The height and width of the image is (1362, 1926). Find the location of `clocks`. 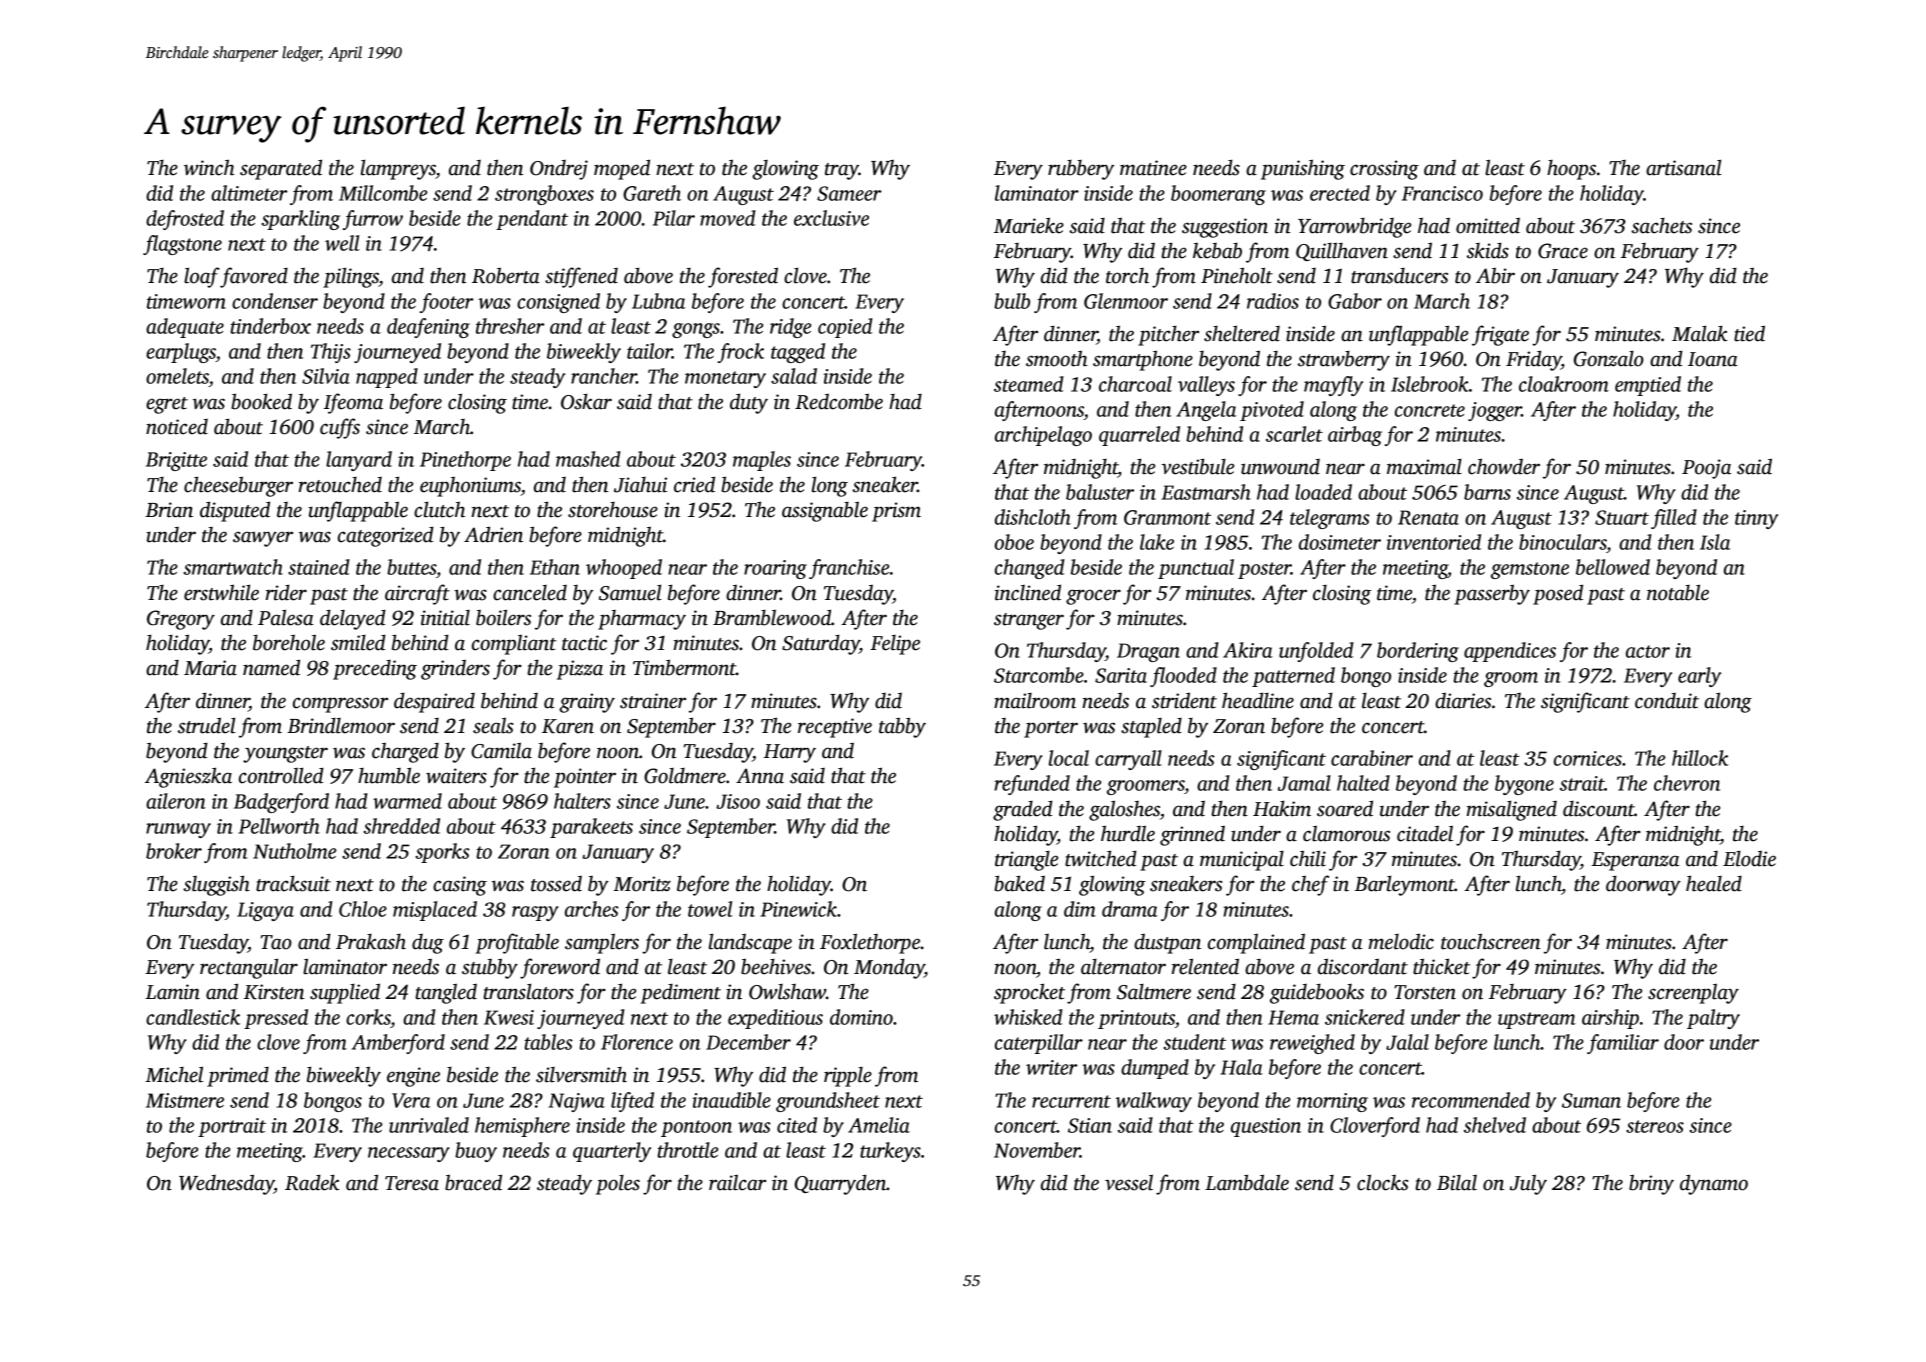

clocks is located at coordinates (1382, 1182).
